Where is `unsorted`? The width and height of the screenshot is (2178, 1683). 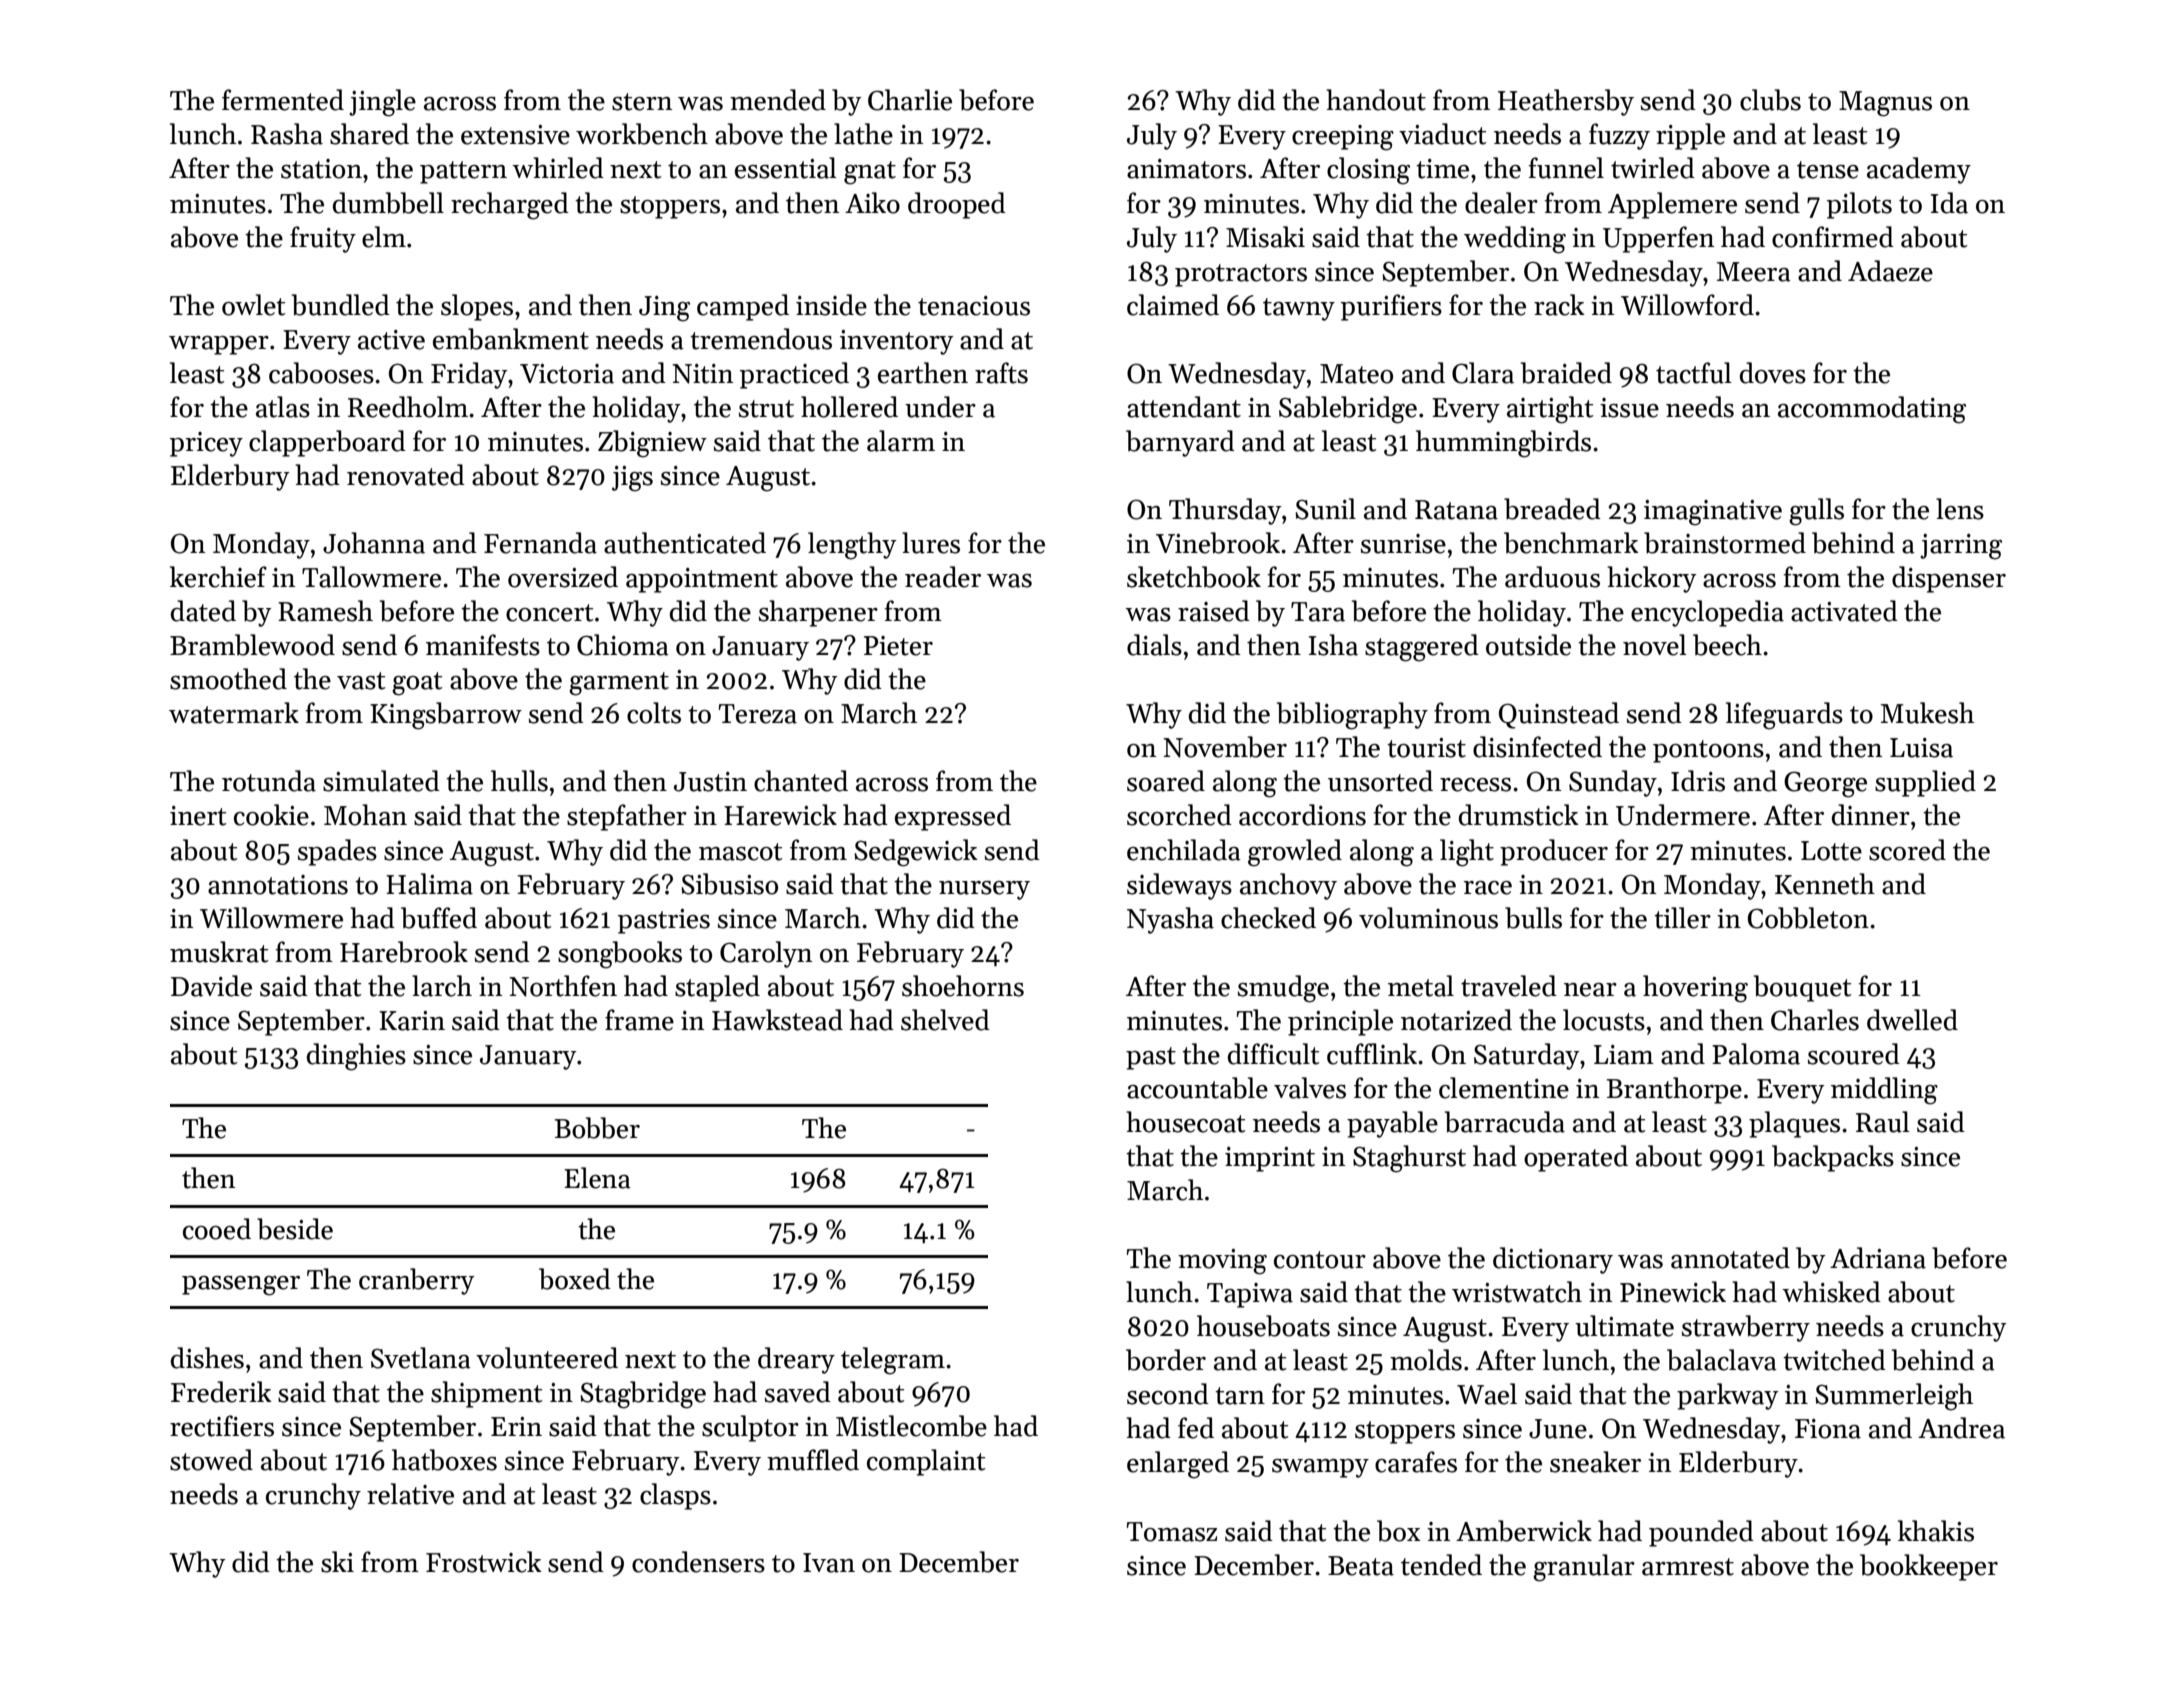 unsorted is located at coordinates (1380, 781).
